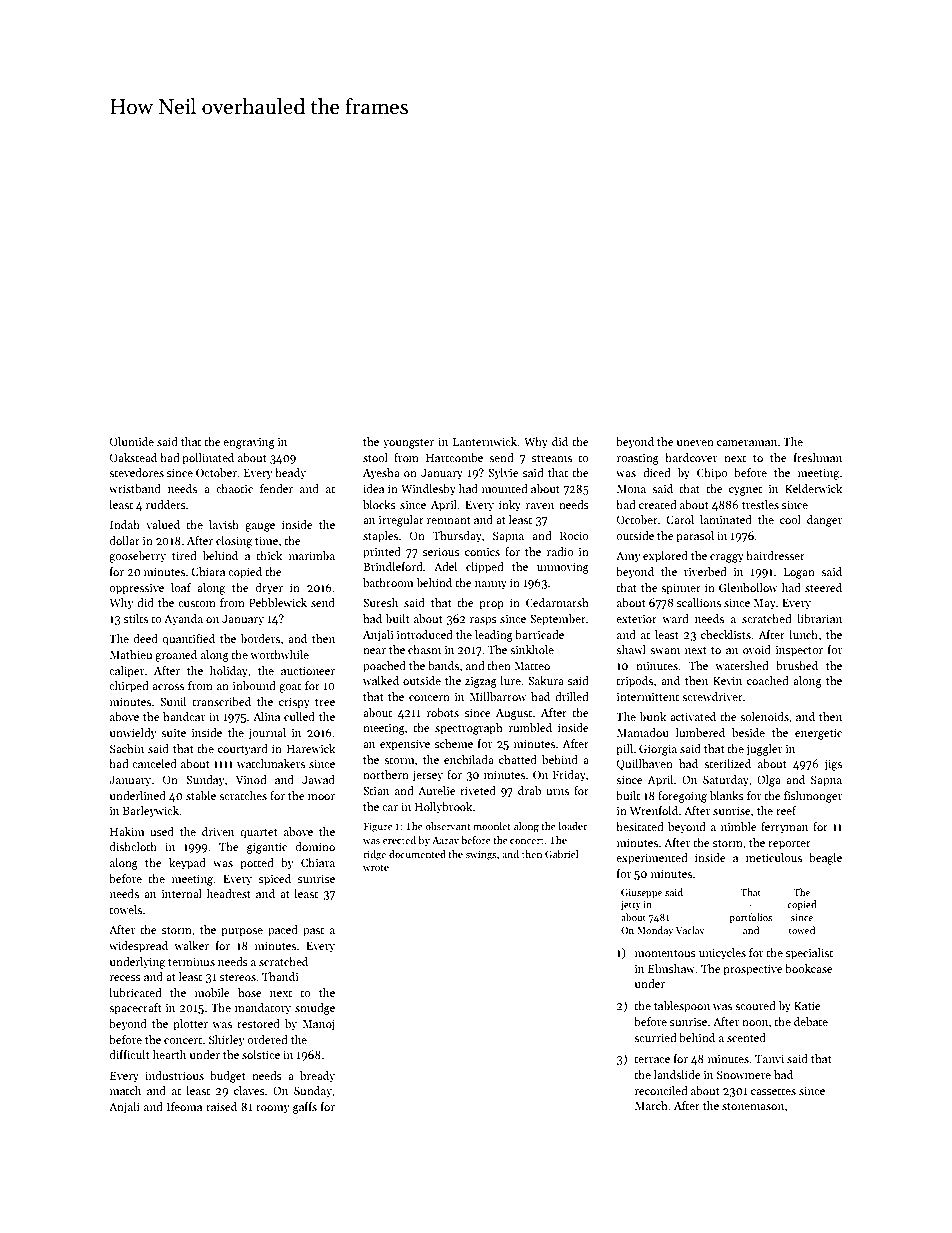  I want to click on serious, so click(441, 552).
